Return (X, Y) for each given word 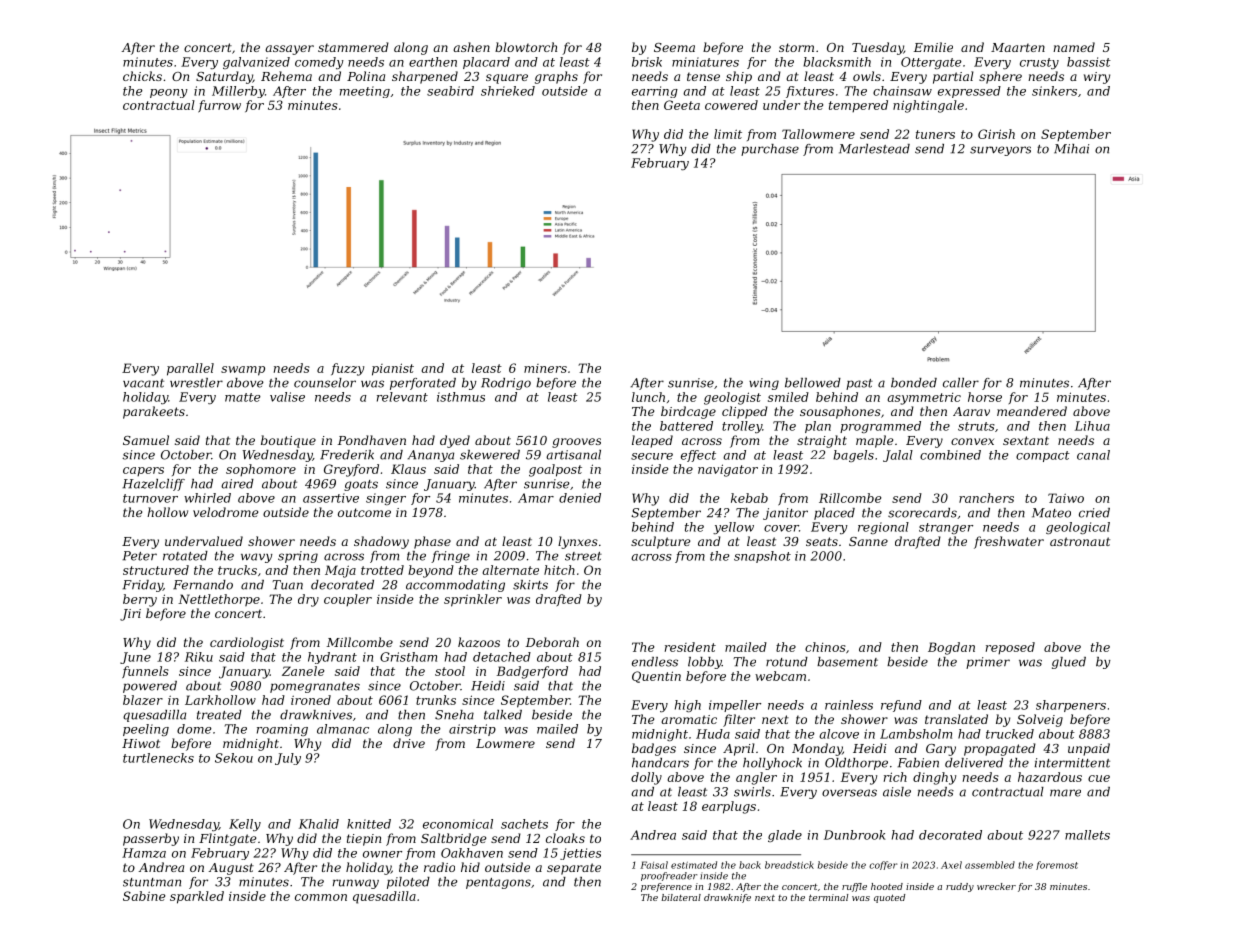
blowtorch (526, 47)
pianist (393, 369)
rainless (849, 705)
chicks (142, 76)
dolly (646, 778)
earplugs (729, 807)
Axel (951, 865)
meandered (1032, 411)
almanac (343, 729)
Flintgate (227, 839)
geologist (732, 398)
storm (796, 47)
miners (545, 368)
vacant (143, 383)
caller (961, 383)
